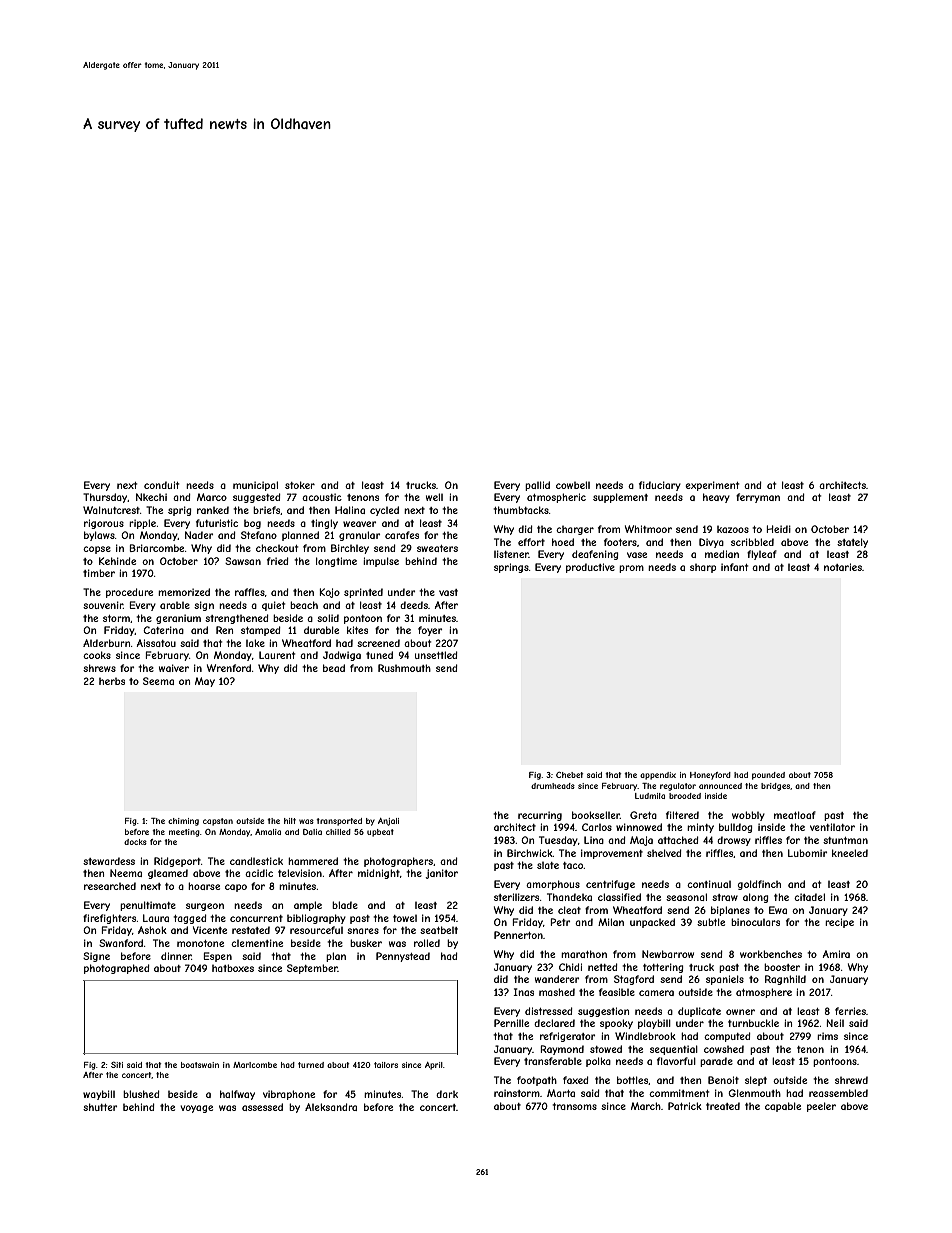 The width and height of the screenshot is (952, 1233). Describe the element at coordinates (259, 535) in the screenshot. I see `Stefano` at that location.
